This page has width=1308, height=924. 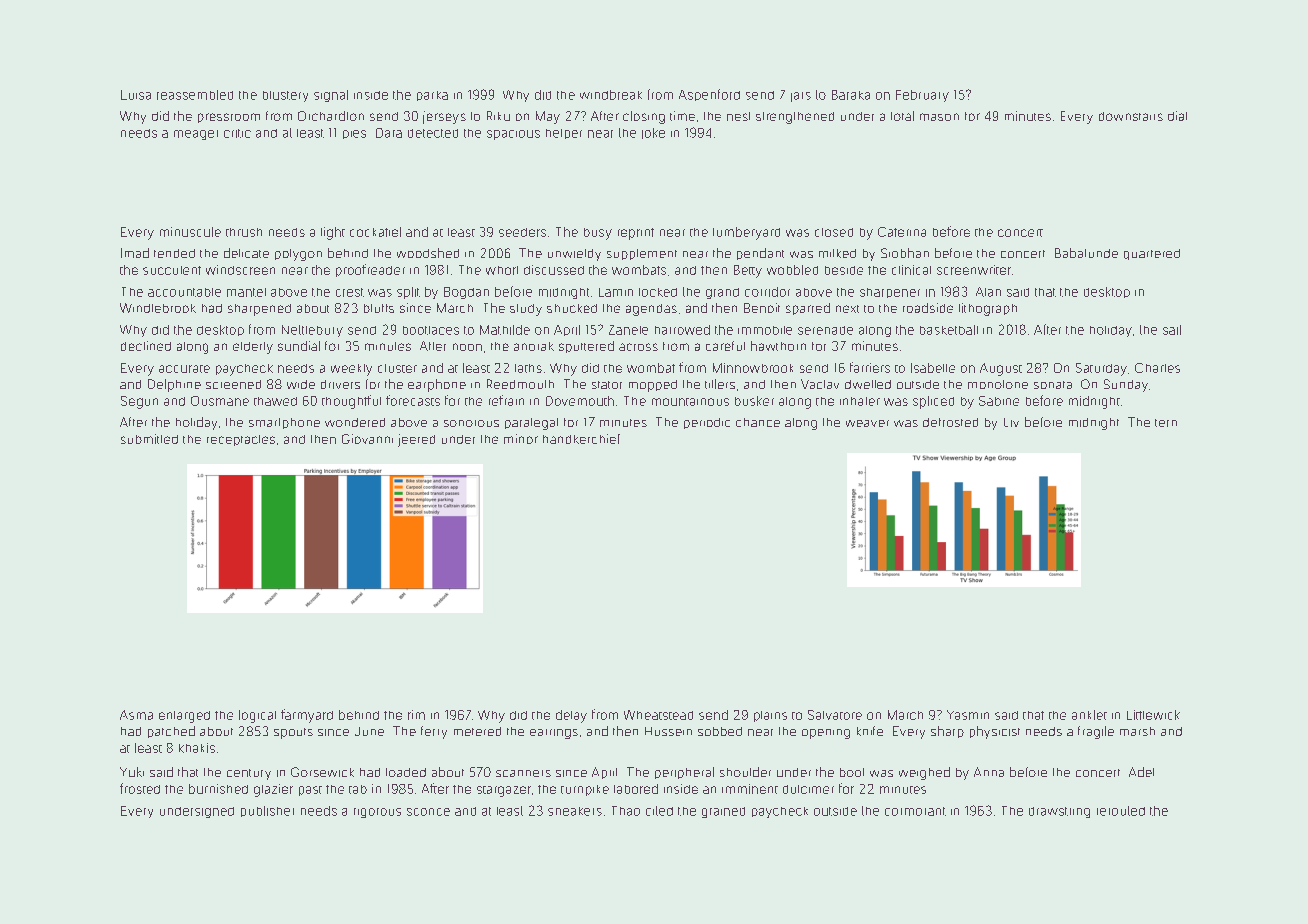 What do you see at coordinates (1131, 116) in the page?
I see `downstairs` at bounding box center [1131, 116].
